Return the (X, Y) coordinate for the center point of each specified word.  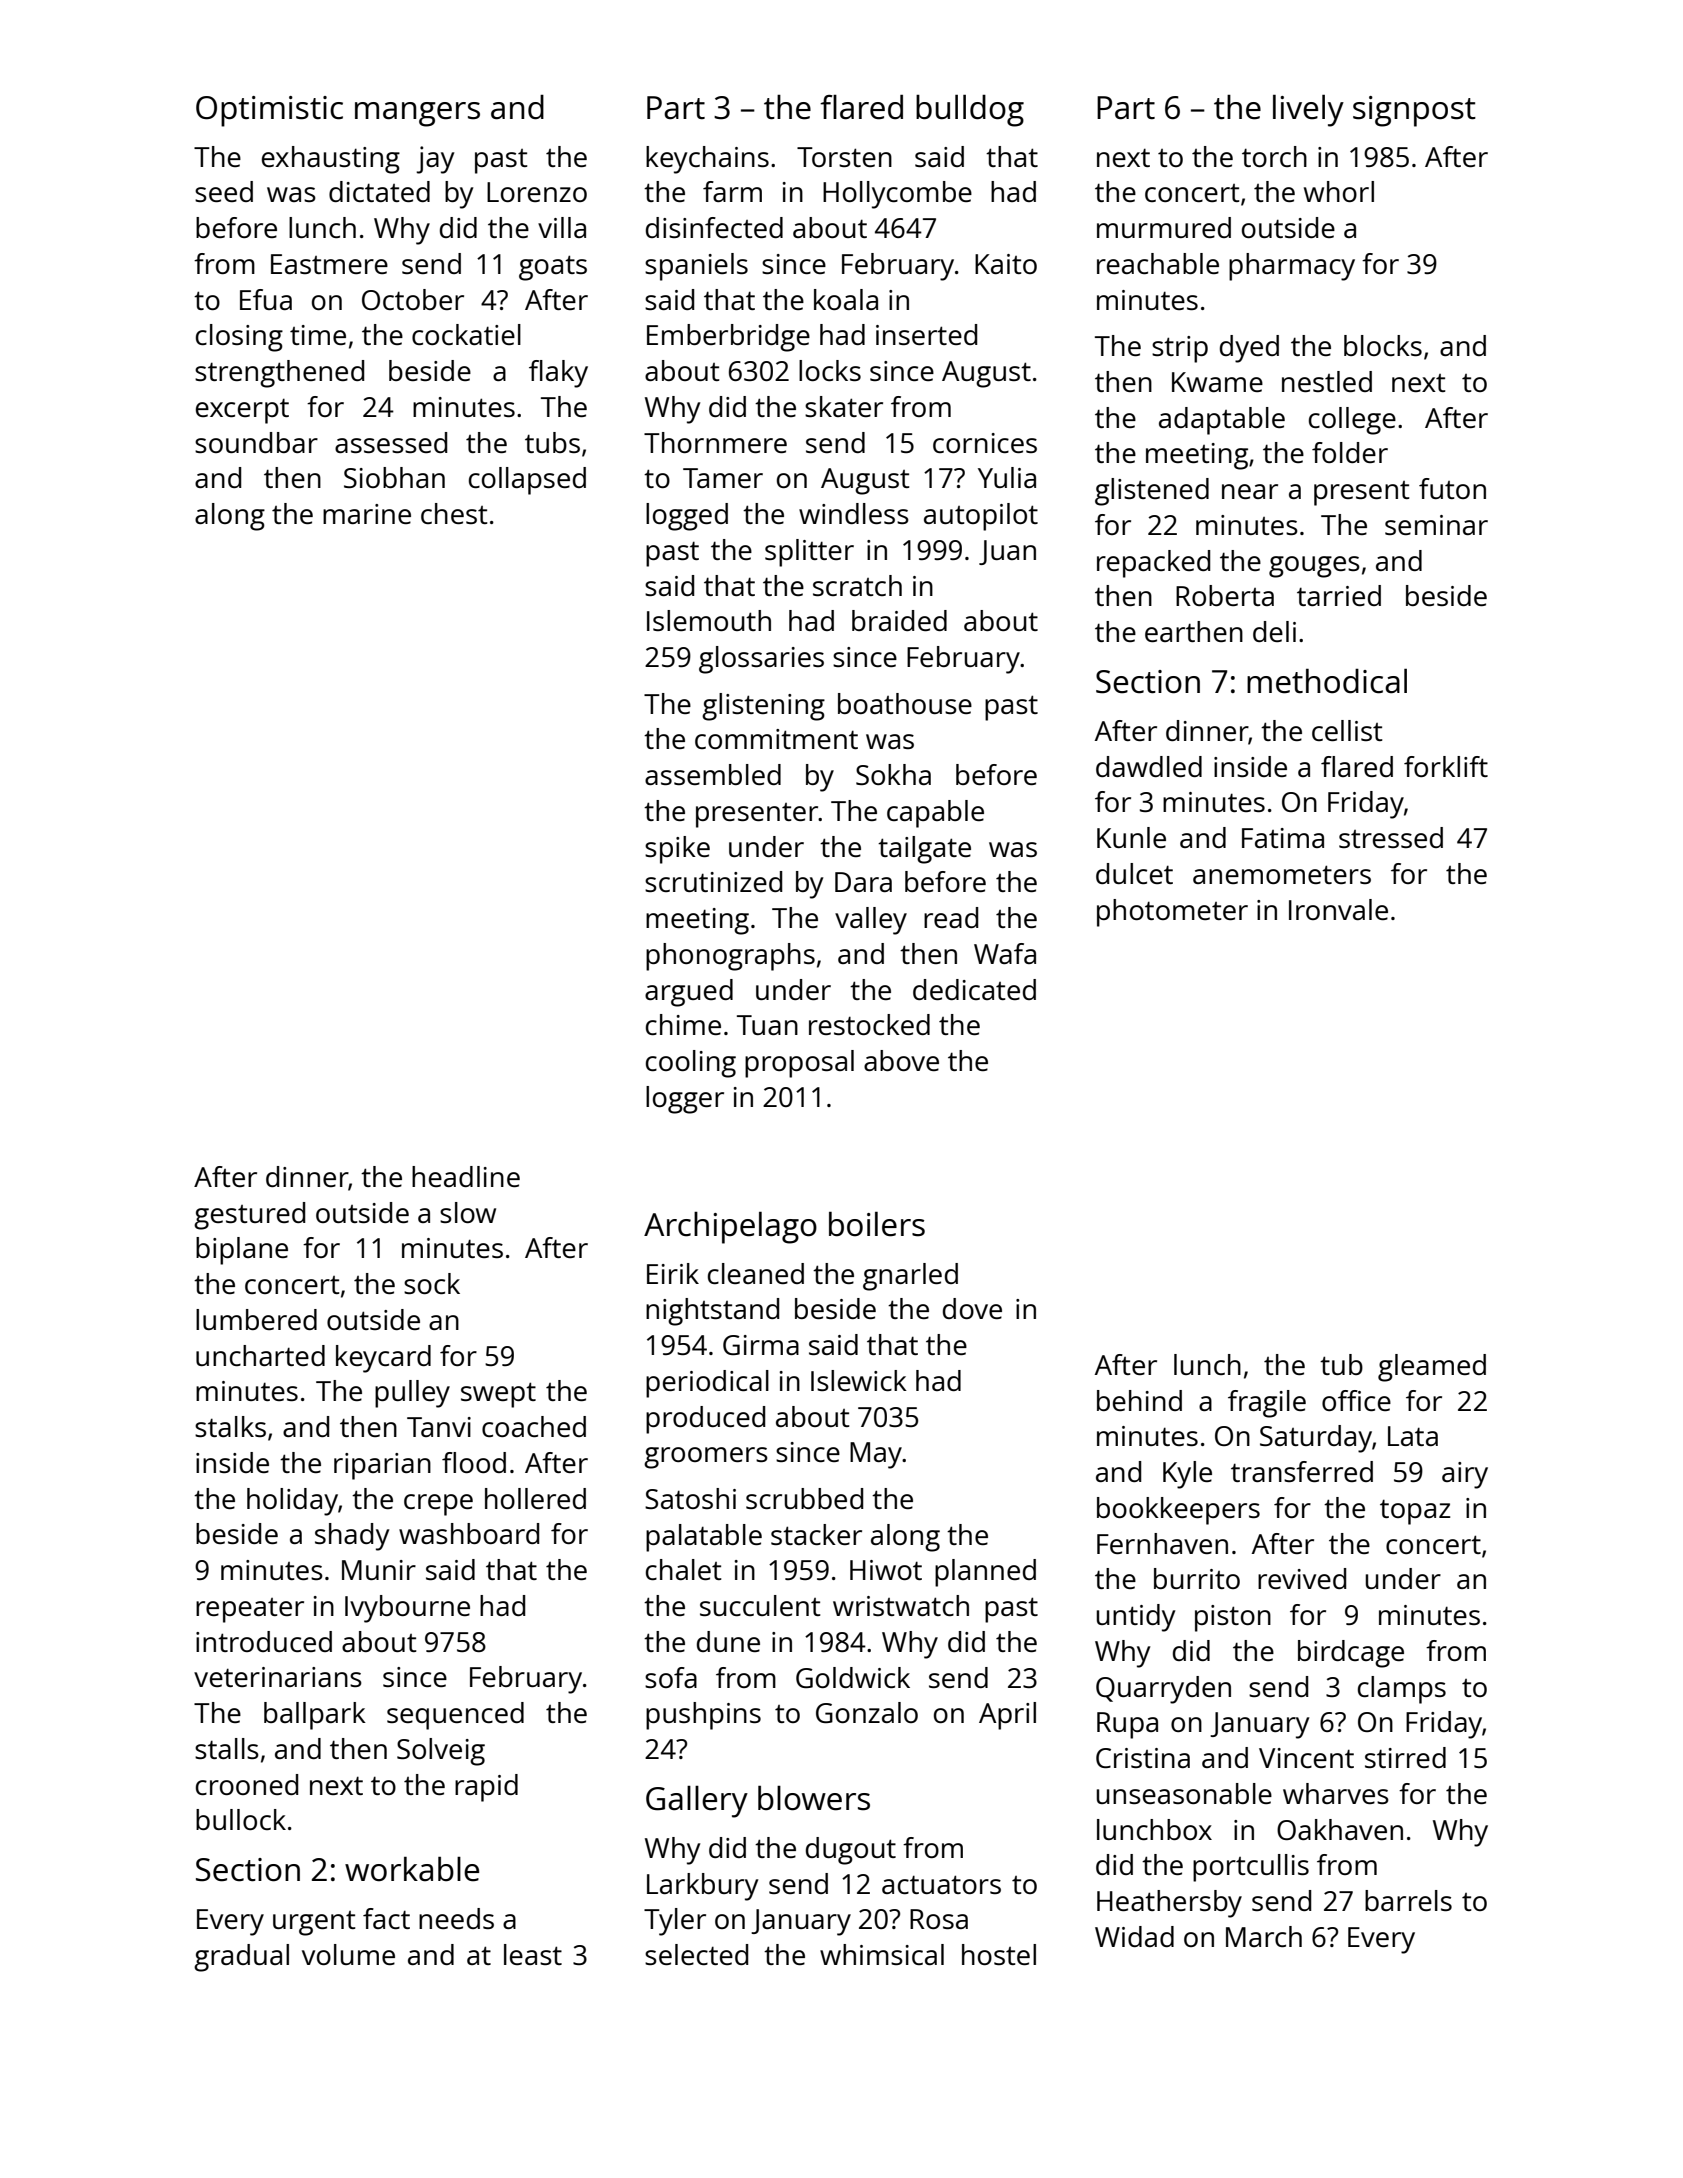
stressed (1391, 837)
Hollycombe (897, 195)
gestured (249, 1216)
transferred (1302, 1471)
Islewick (859, 1380)
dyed (1249, 349)
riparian (382, 1466)
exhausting (331, 160)
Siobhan (394, 477)
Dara (863, 882)
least (533, 1954)
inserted (926, 334)
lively (1308, 111)
